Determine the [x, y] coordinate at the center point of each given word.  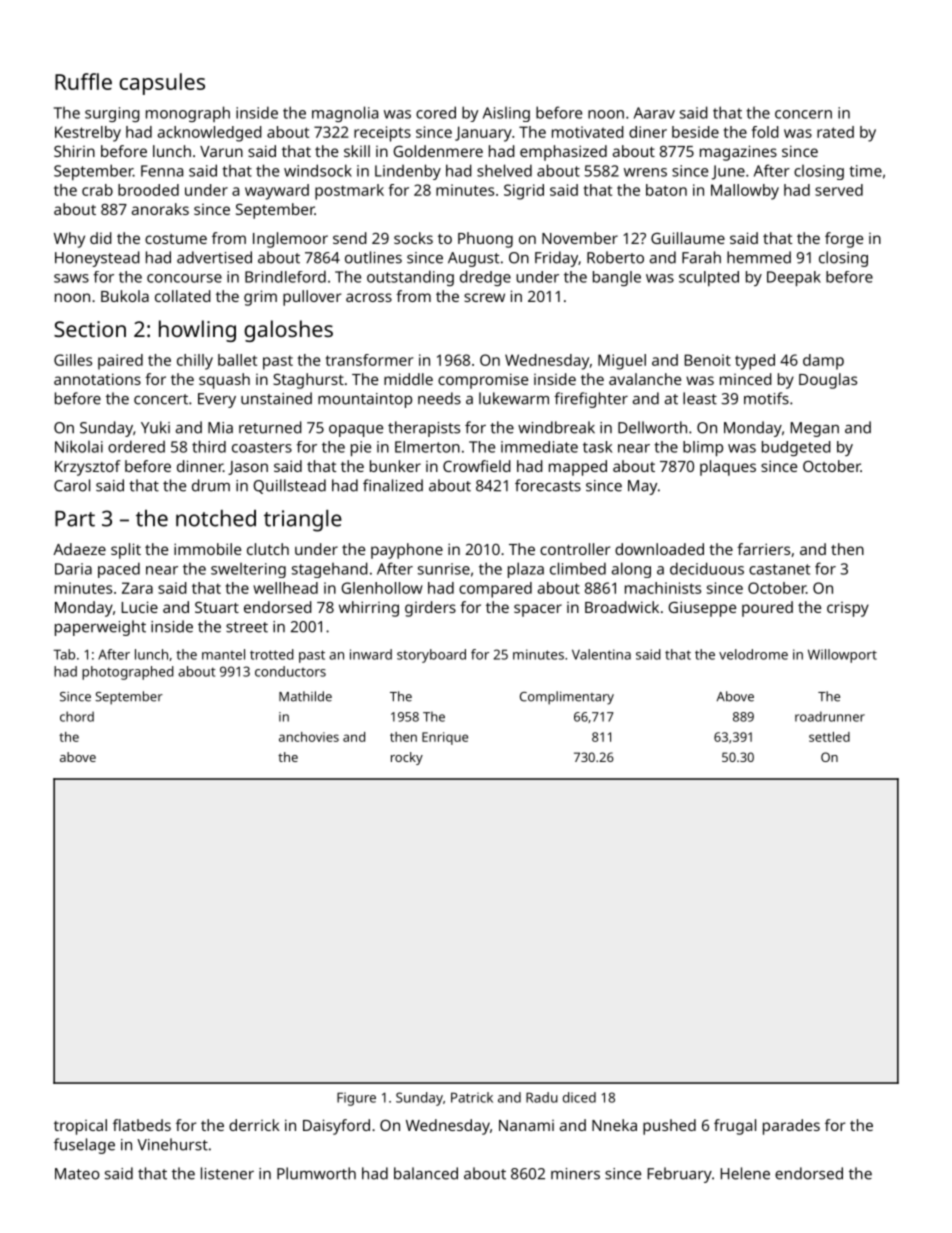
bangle [617, 278]
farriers [763, 549]
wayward [277, 192]
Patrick [472, 1097]
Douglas [828, 381]
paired [120, 362]
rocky [407, 758]
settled [829, 737]
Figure [356, 1099]
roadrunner [830, 716]
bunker [395, 466]
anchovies [309, 737]
